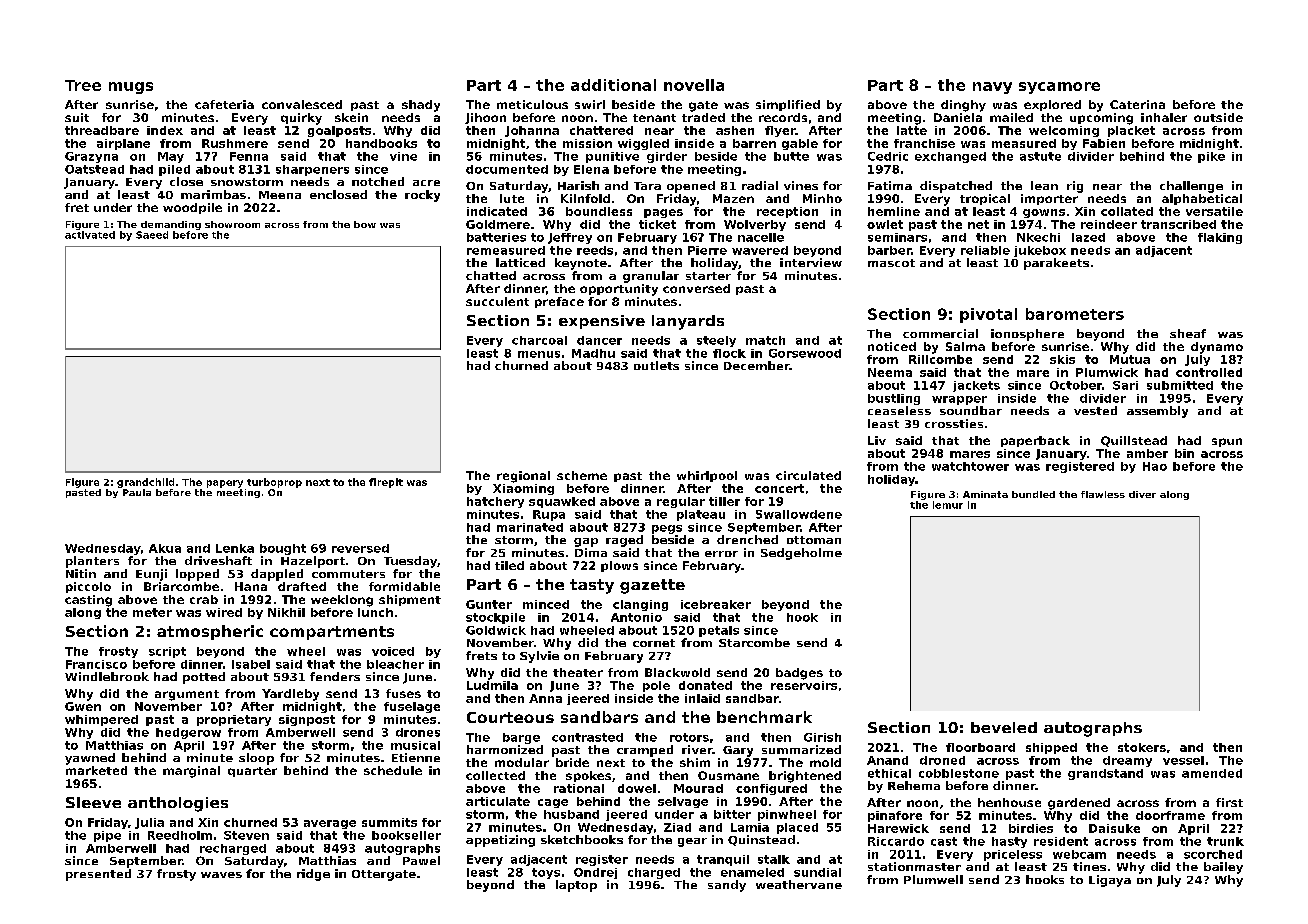 Image resolution: width=1308 pixels, height=924 pixels. What do you see at coordinates (83, 85) in the document?
I see `Tree` at bounding box center [83, 85].
